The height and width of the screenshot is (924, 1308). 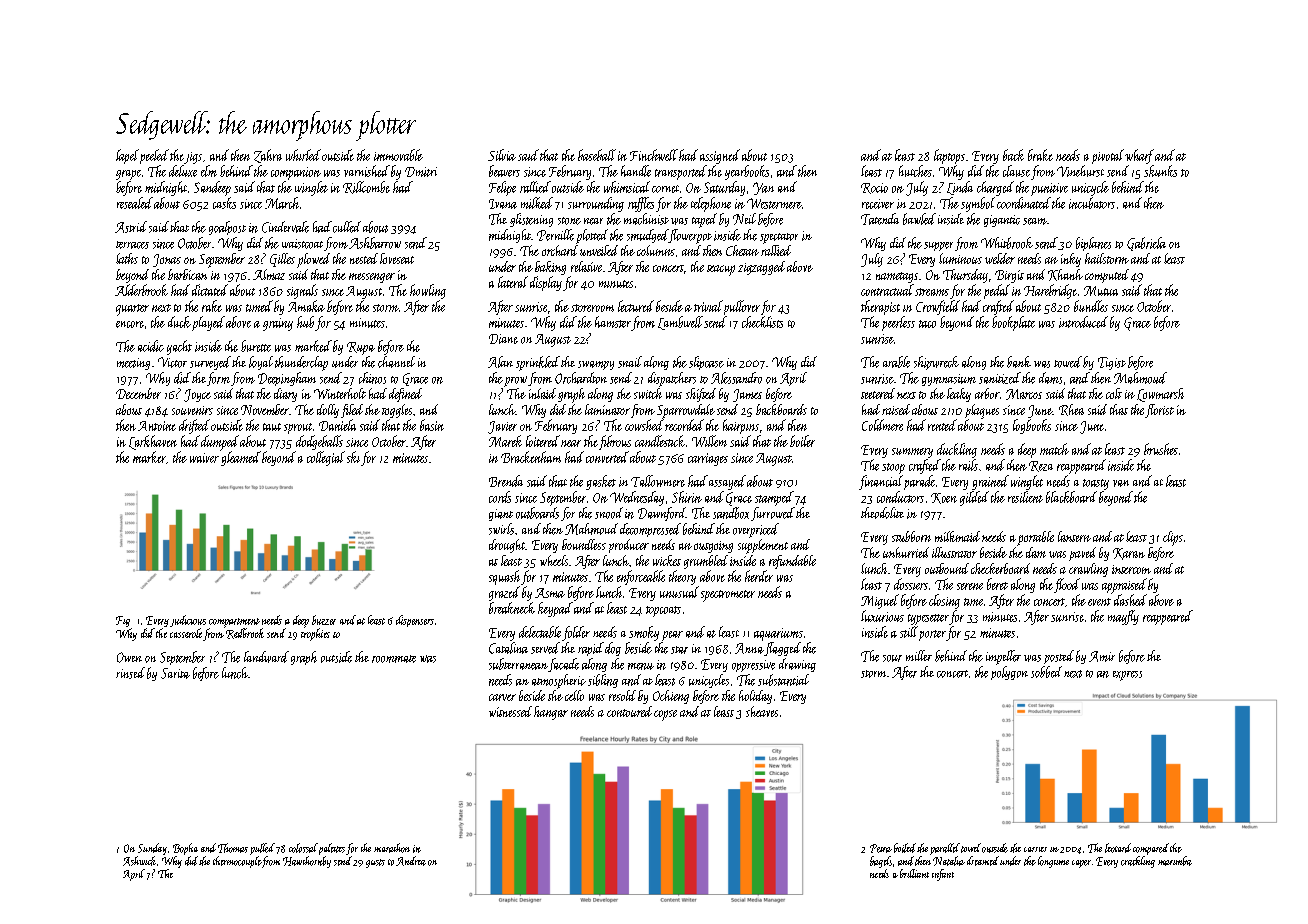 I want to click on Antoine, so click(x=157, y=426).
